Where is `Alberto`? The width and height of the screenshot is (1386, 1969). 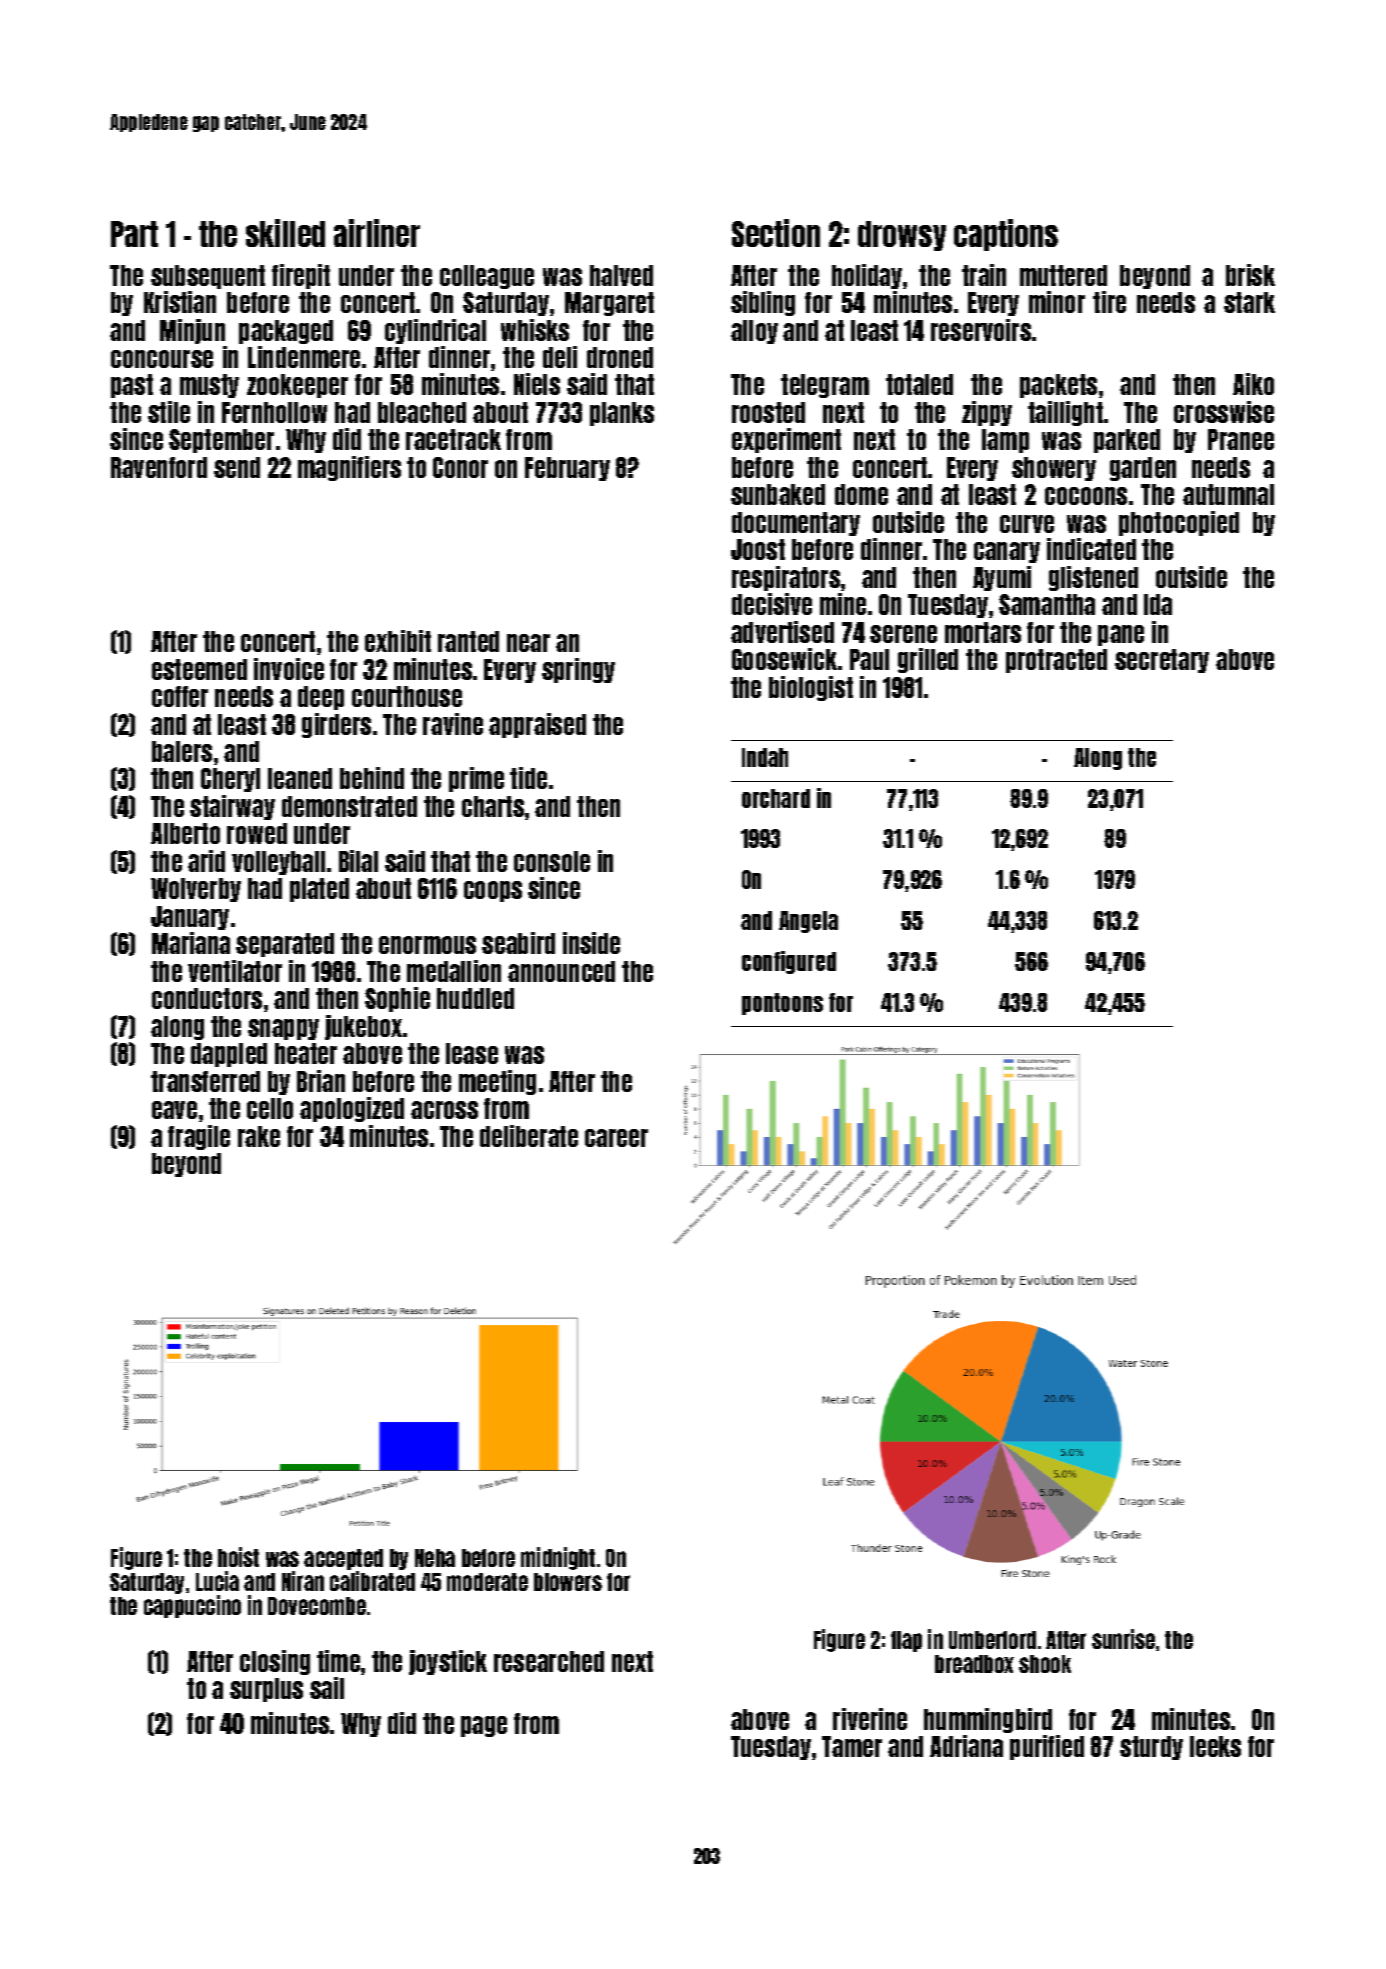 Alberto is located at coordinates (185, 833).
